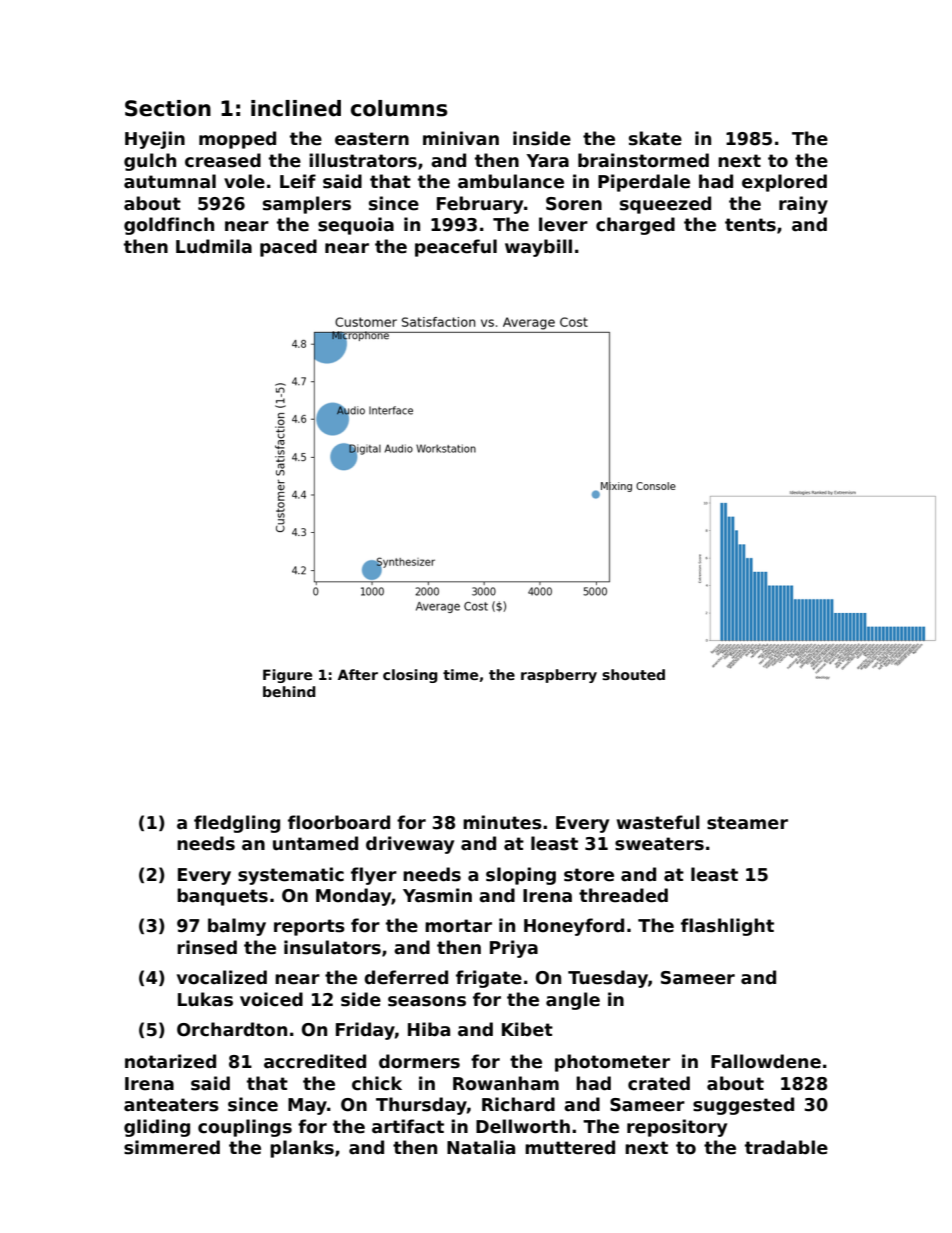 This screenshot has width=952, height=1233. What do you see at coordinates (506, 1083) in the screenshot?
I see `Rowanham` at bounding box center [506, 1083].
